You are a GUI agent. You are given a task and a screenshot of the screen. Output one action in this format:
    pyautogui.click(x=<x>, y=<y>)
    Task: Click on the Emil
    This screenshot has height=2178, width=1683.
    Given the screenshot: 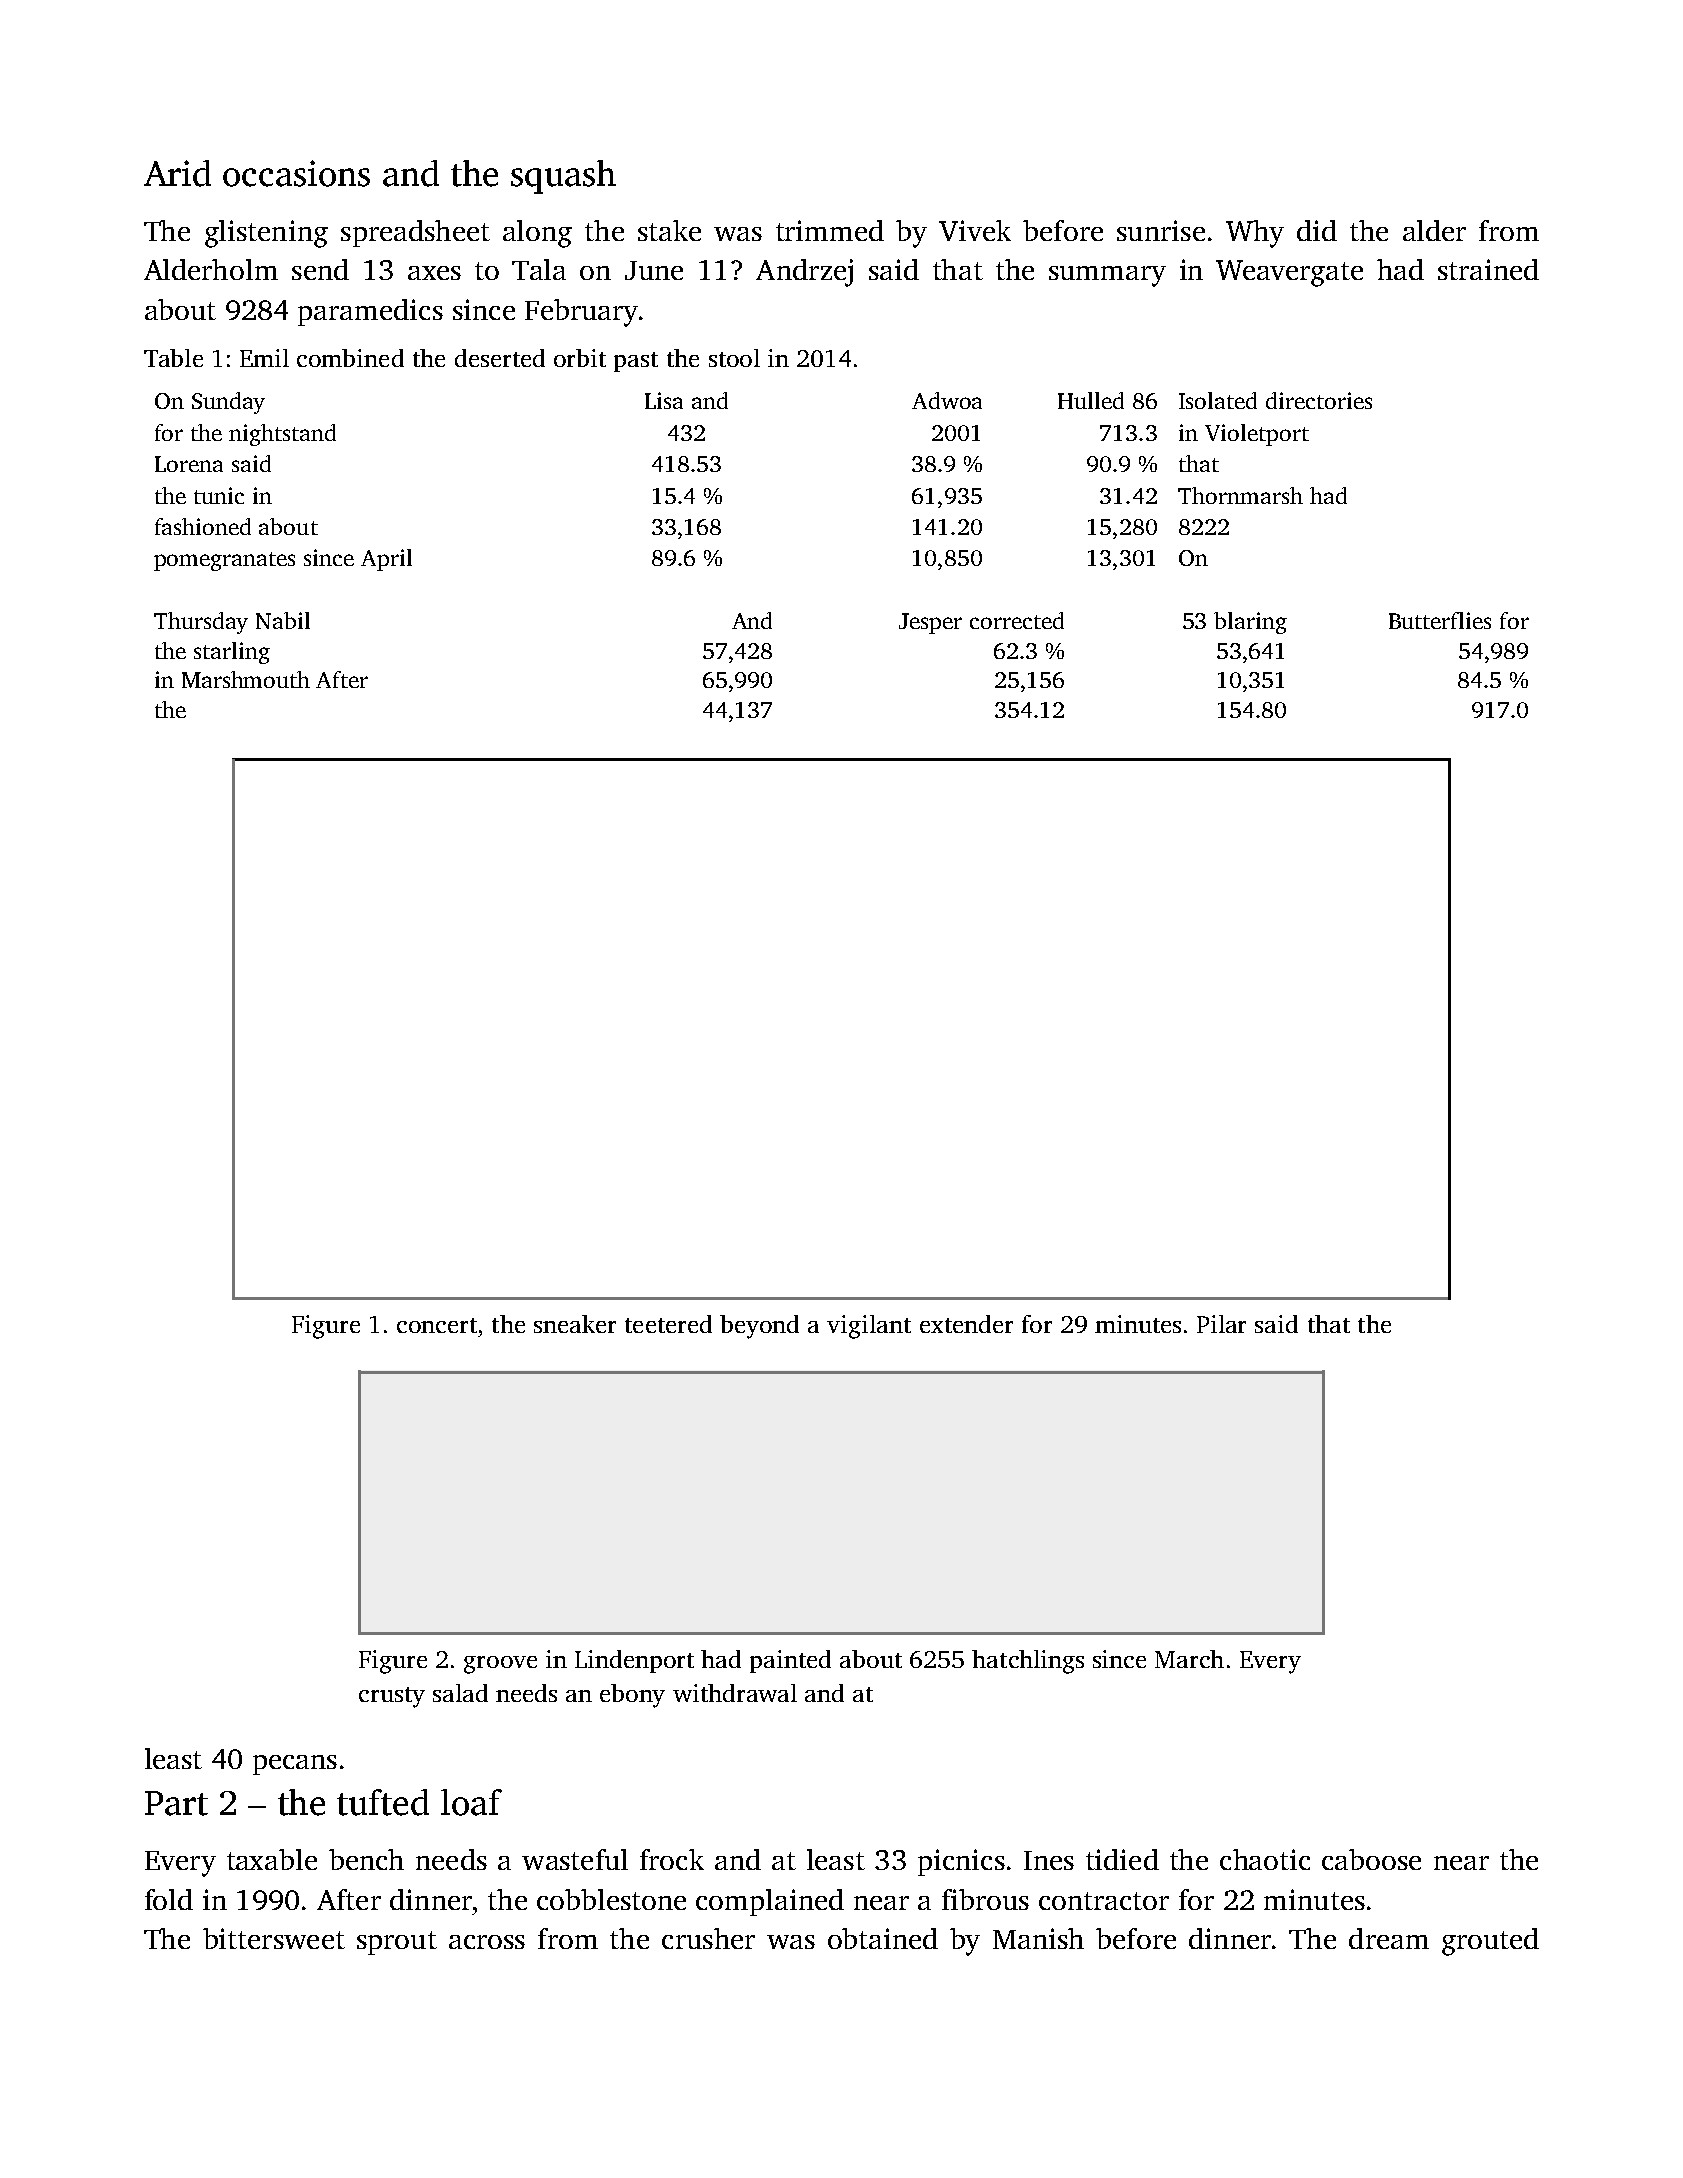 What is the action you would take?
    pyautogui.click(x=264, y=358)
